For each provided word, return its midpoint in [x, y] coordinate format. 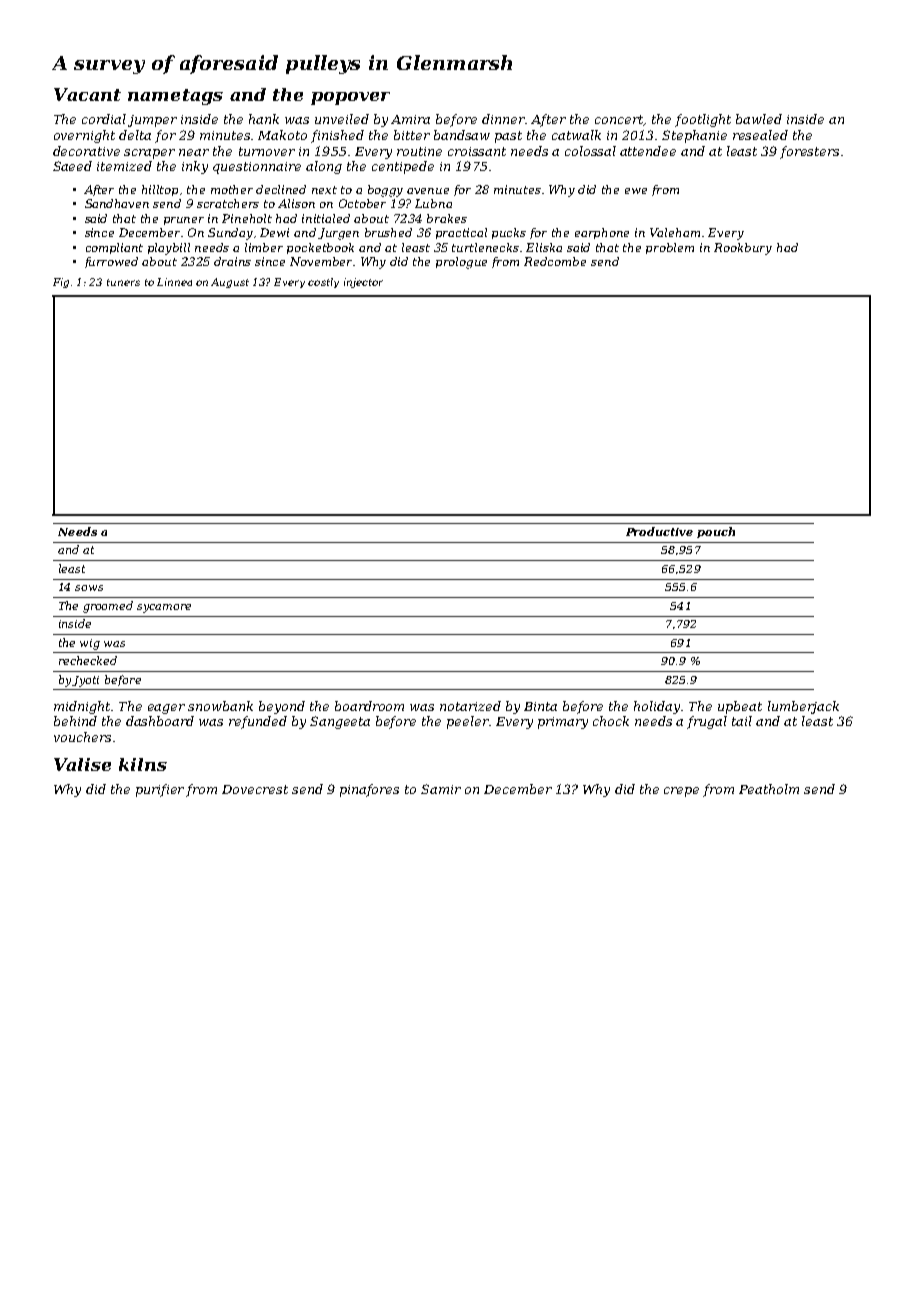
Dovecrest [255, 789]
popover [350, 98]
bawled [759, 119]
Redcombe [555, 261]
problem [670, 248]
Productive [659, 531]
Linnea [174, 282]
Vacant [87, 94]
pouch [716, 532]
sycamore [164, 608]
